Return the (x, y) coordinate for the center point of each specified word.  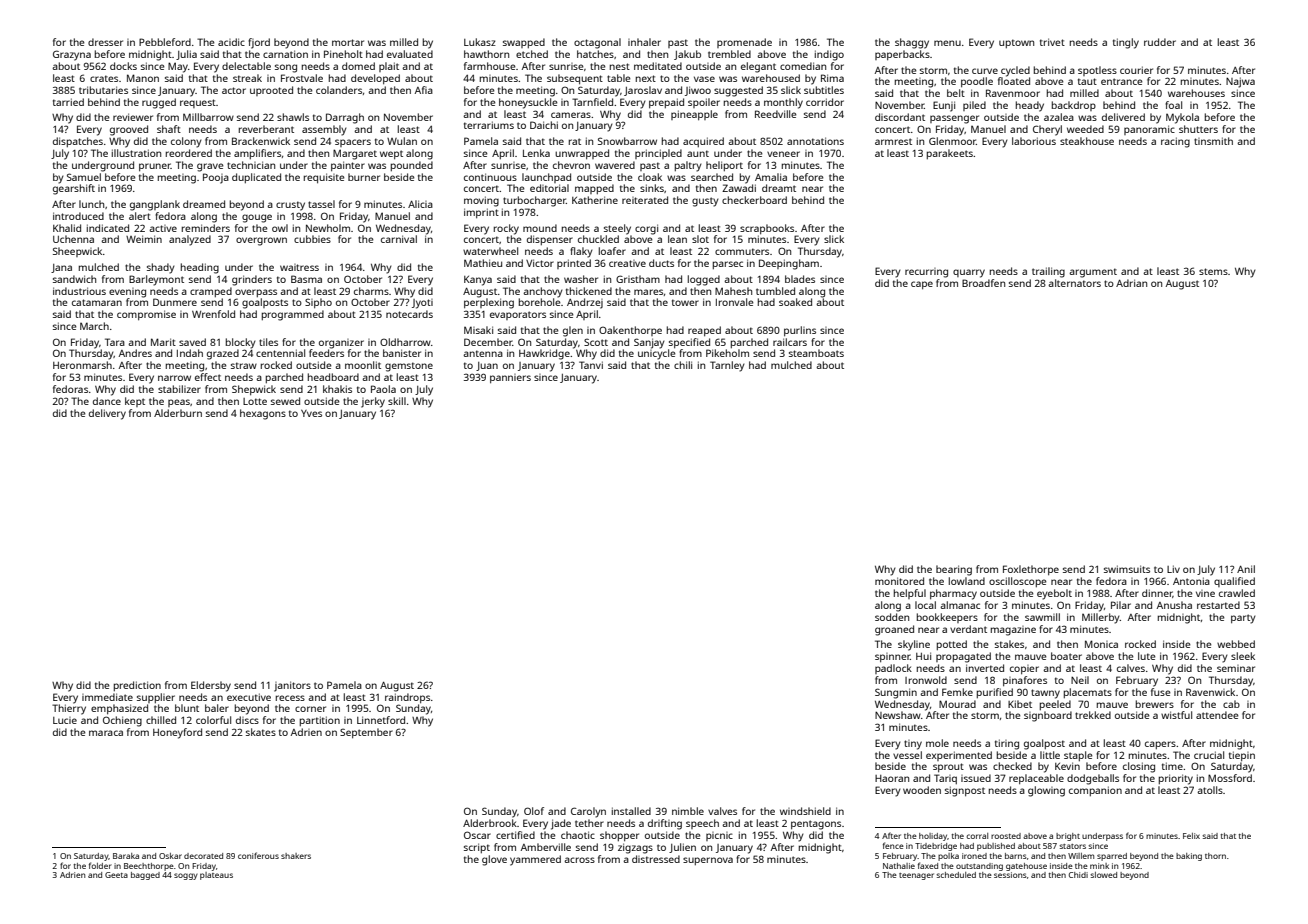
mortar (348, 42)
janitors (292, 686)
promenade (744, 43)
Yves (311, 413)
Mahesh (733, 291)
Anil (1246, 569)
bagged (145, 876)
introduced (78, 216)
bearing (954, 570)
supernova (708, 861)
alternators (1074, 283)
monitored (899, 581)
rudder (1160, 42)
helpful (910, 594)
